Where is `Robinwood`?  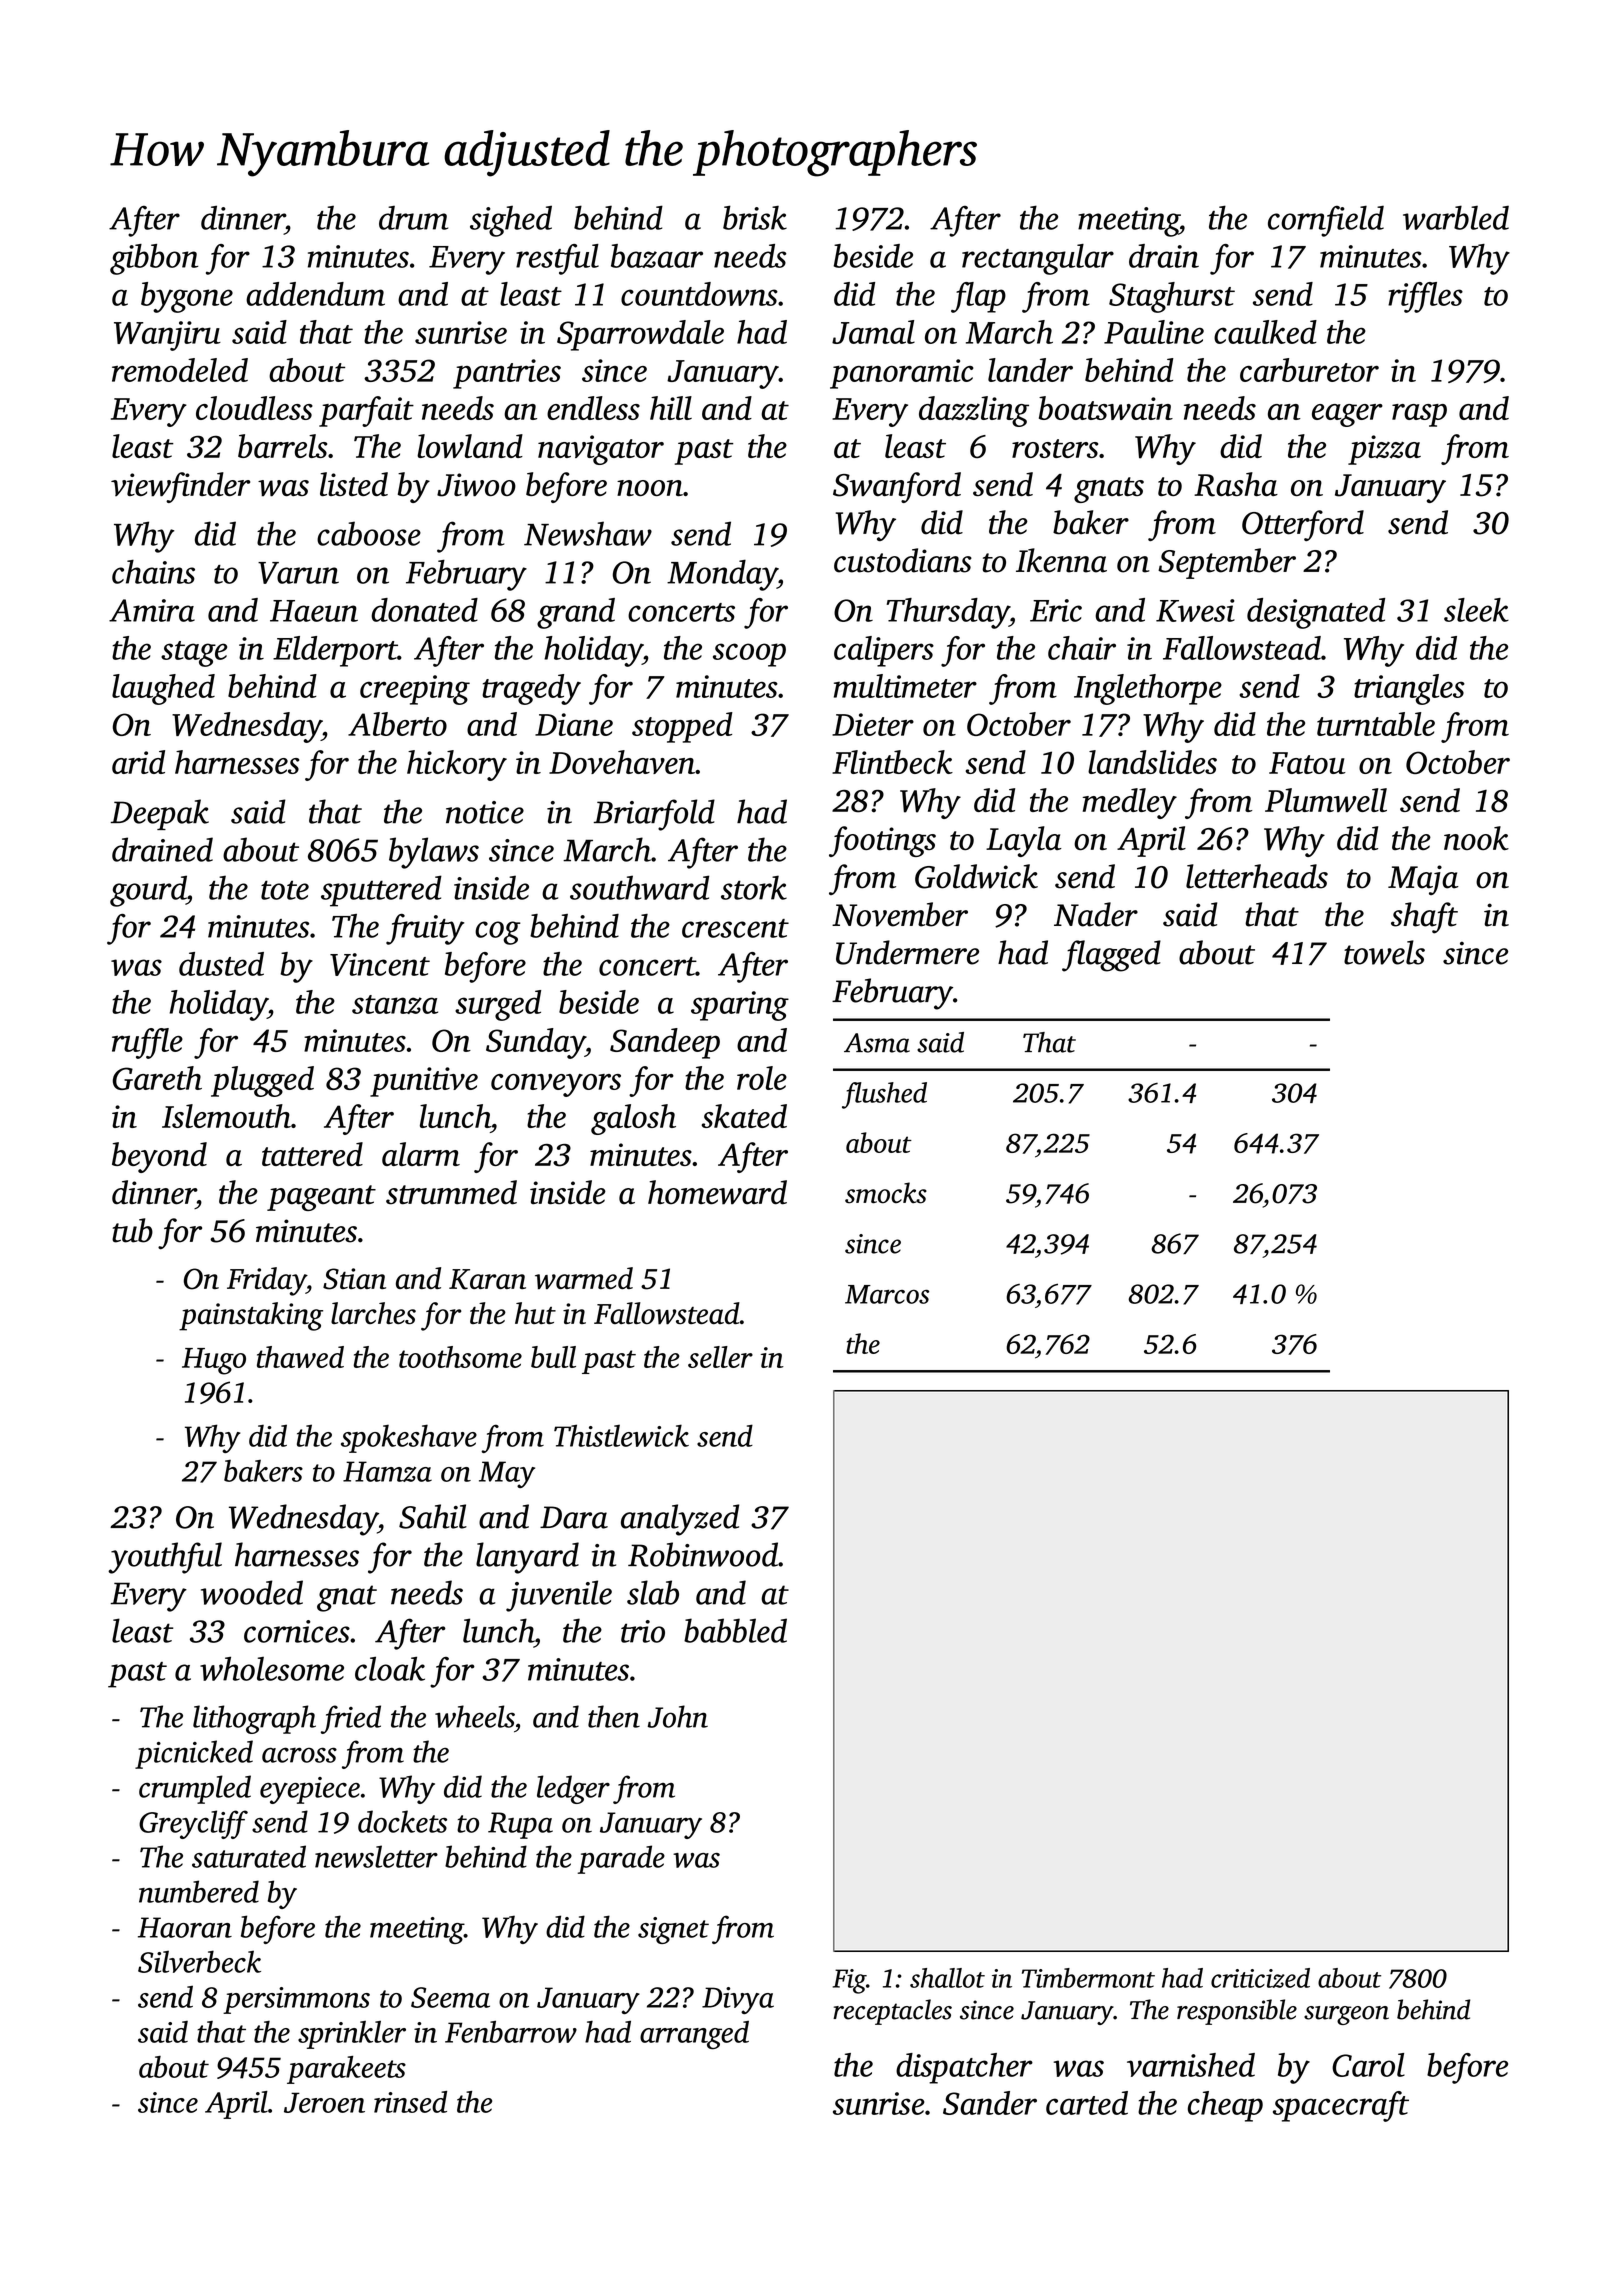
Robinwood is located at coordinates (703, 1554).
